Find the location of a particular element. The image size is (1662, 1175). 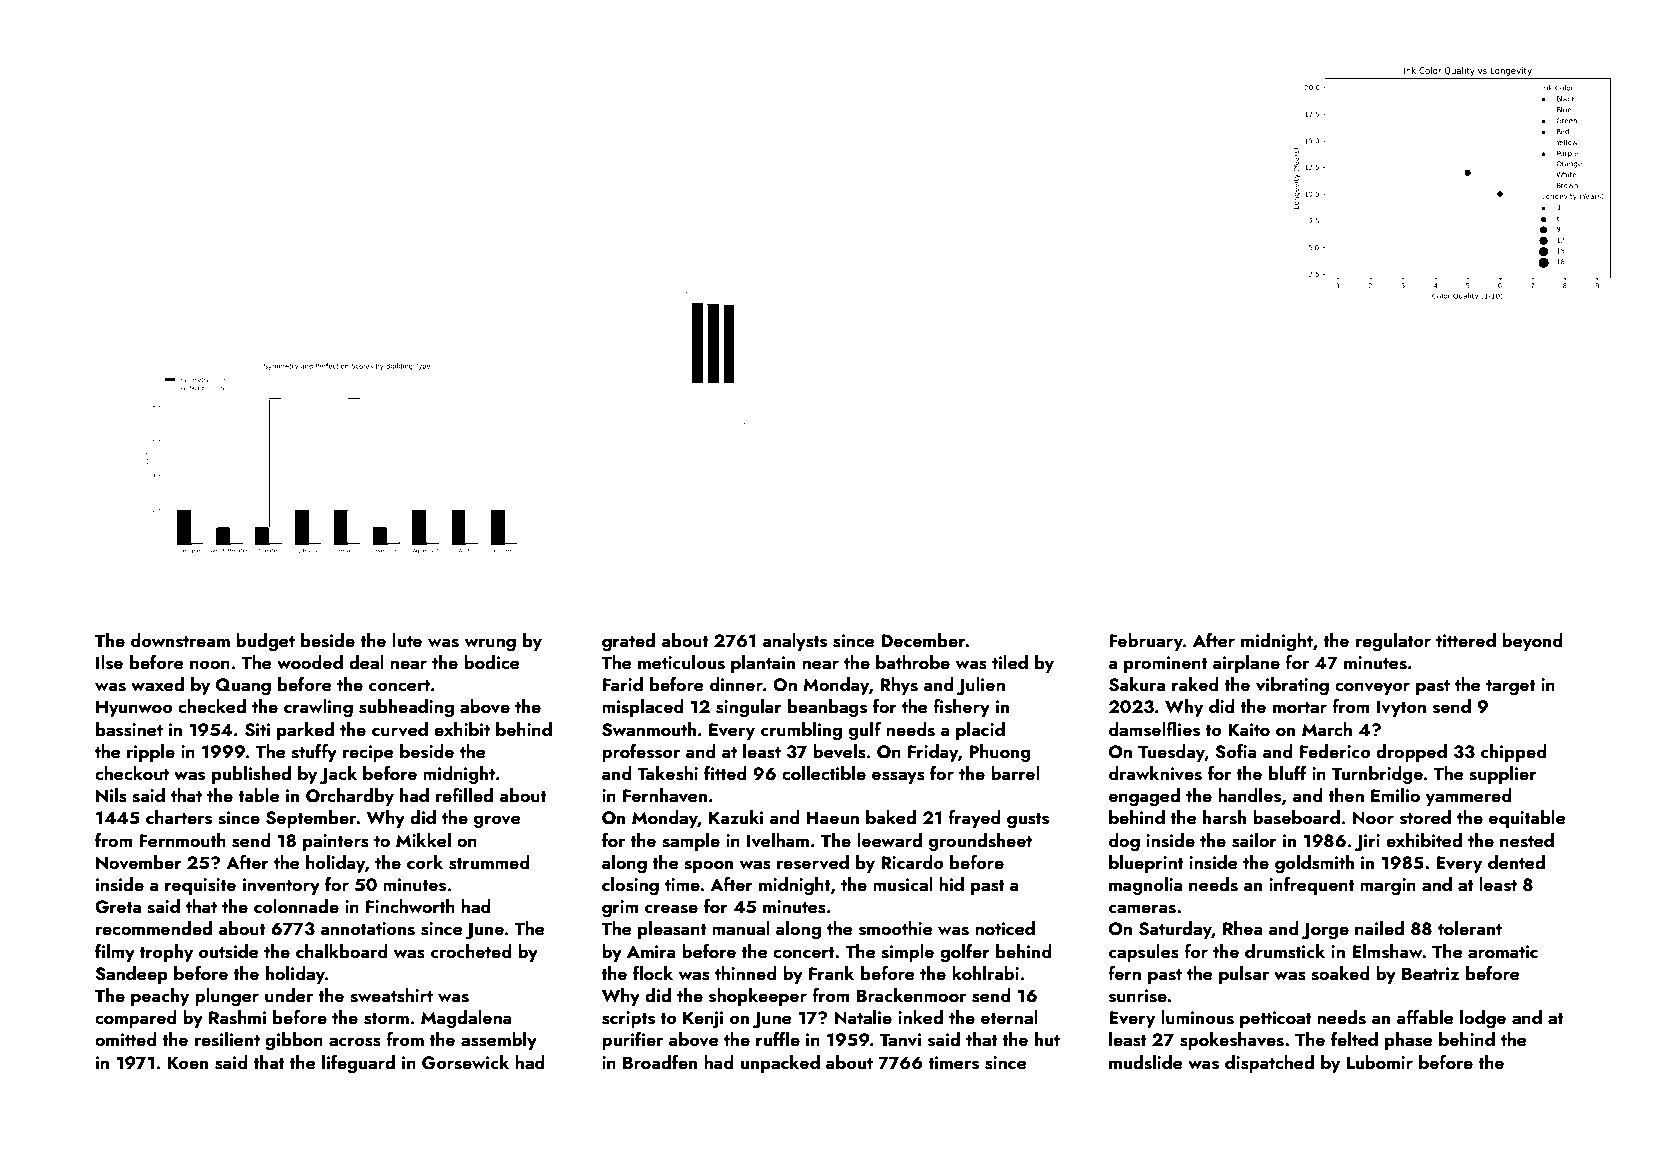

airplane is located at coordinates (1246, 664).
